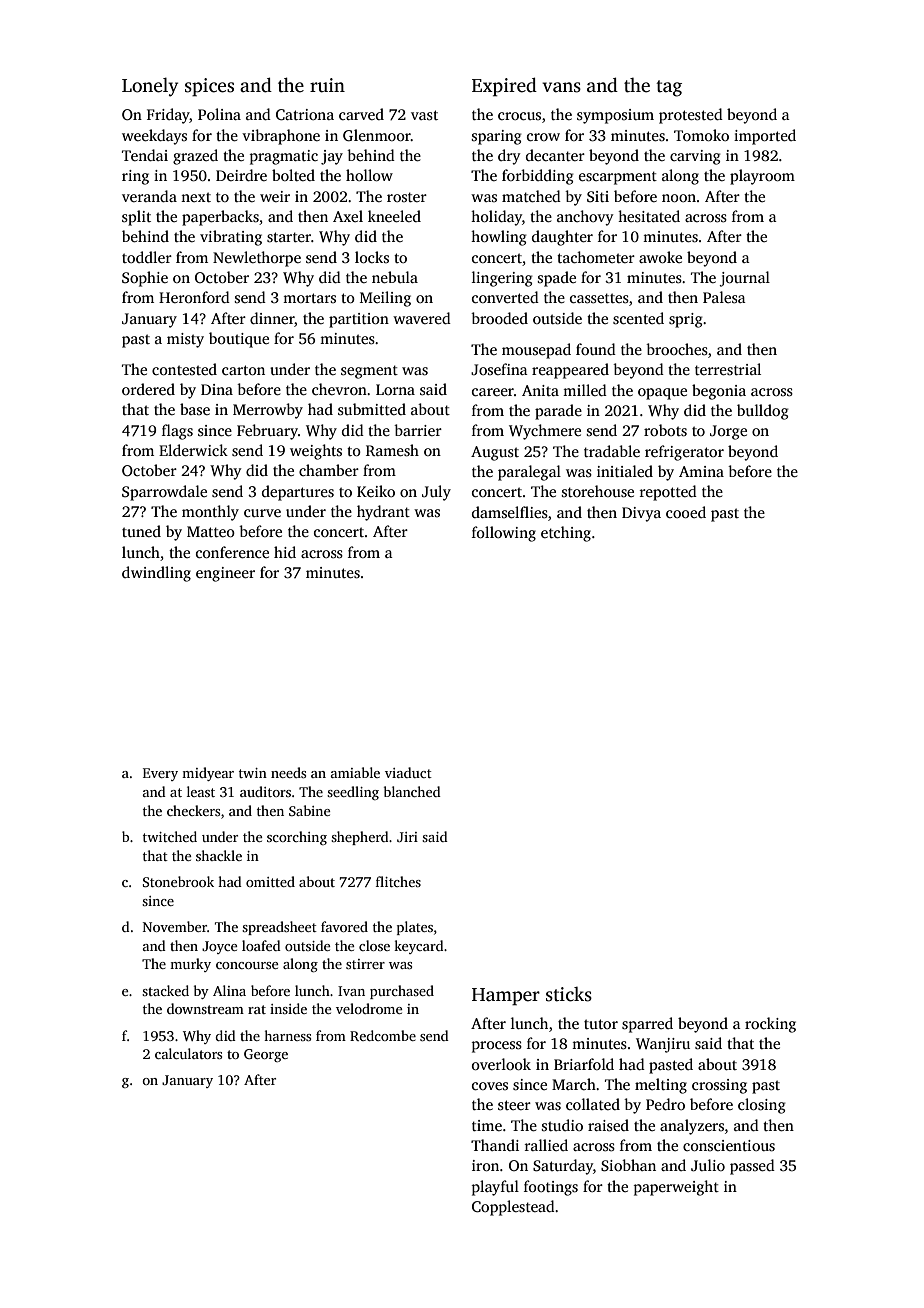 The height and width of the screenshot is (1308, 924). What do you see at coordinates (665, 430) in the screenshot?
I see `robots` at bounding box center [665, 430].
